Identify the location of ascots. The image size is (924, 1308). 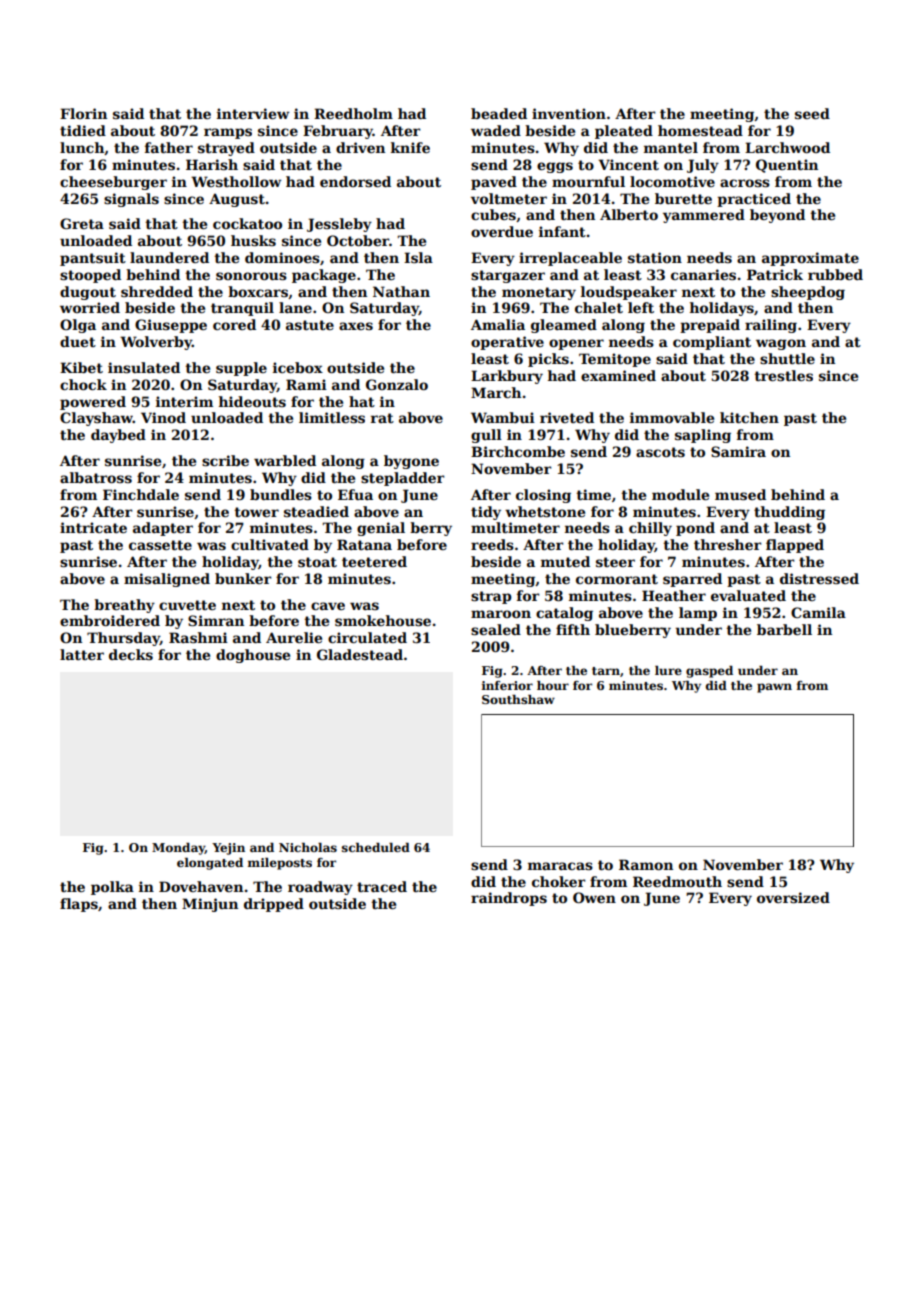
(660, 452).
